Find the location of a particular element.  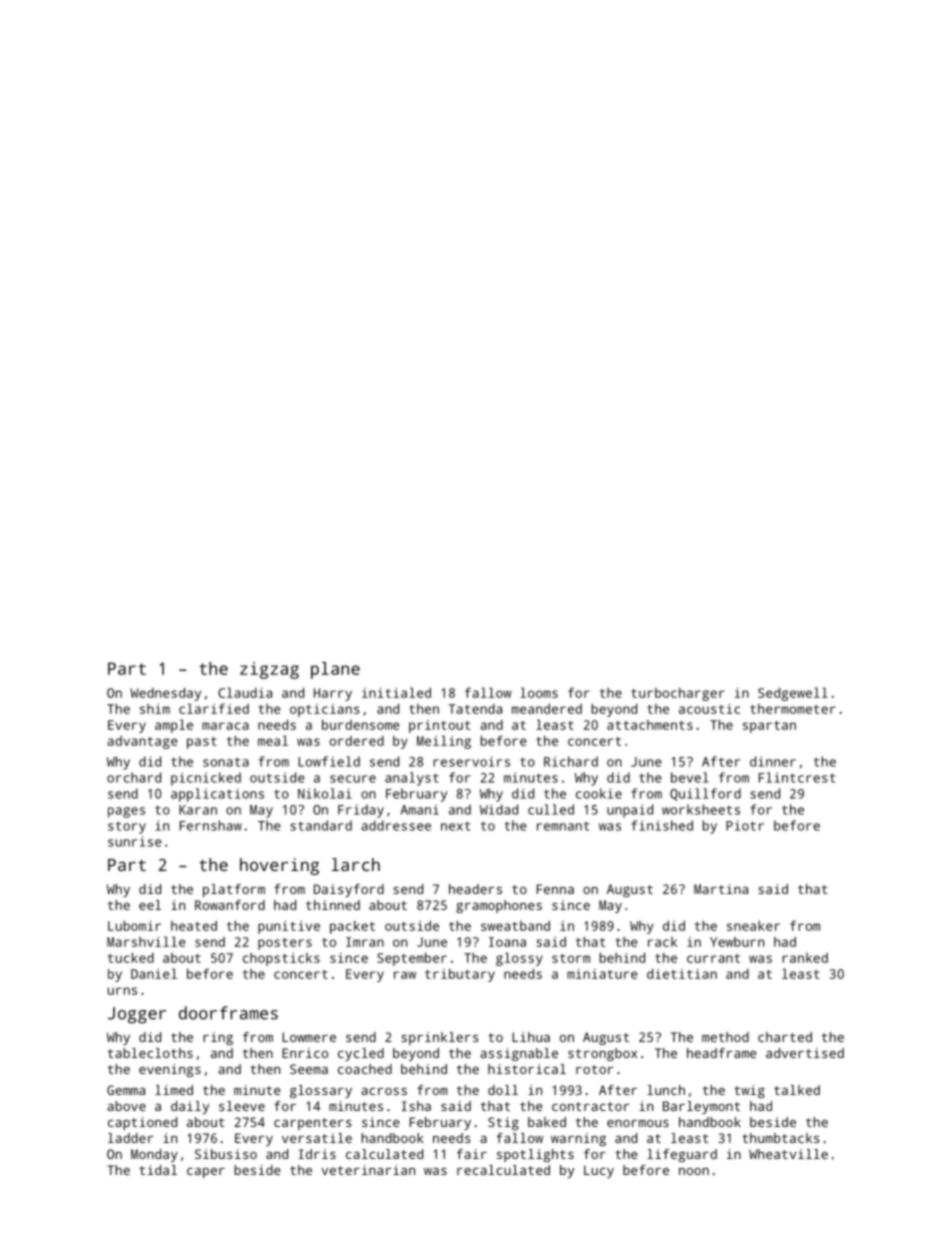

spotlights is located at coordinates (535, 1155).
